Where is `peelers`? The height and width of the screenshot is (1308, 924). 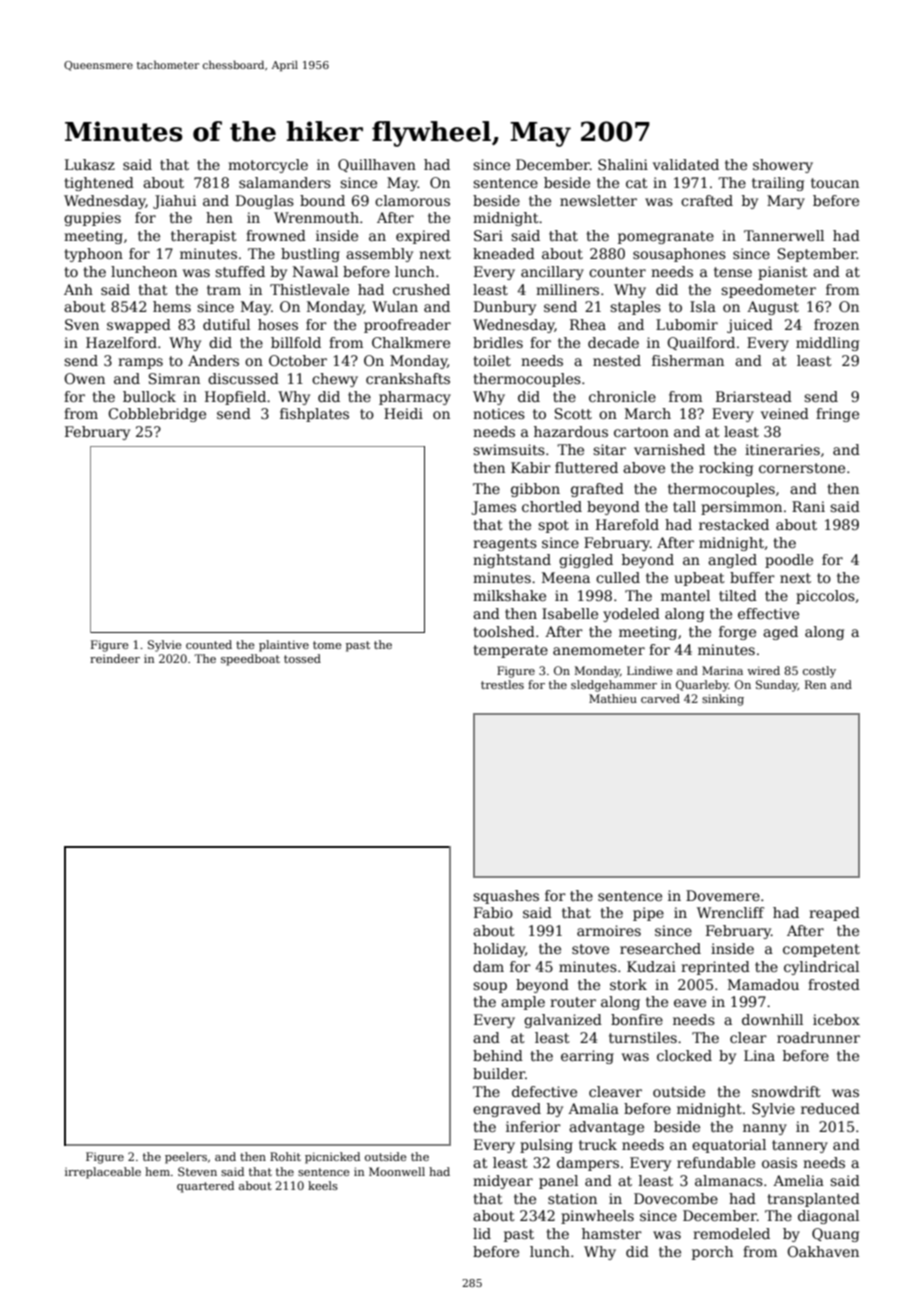
peelers is located at coordinates (186, 1158).
